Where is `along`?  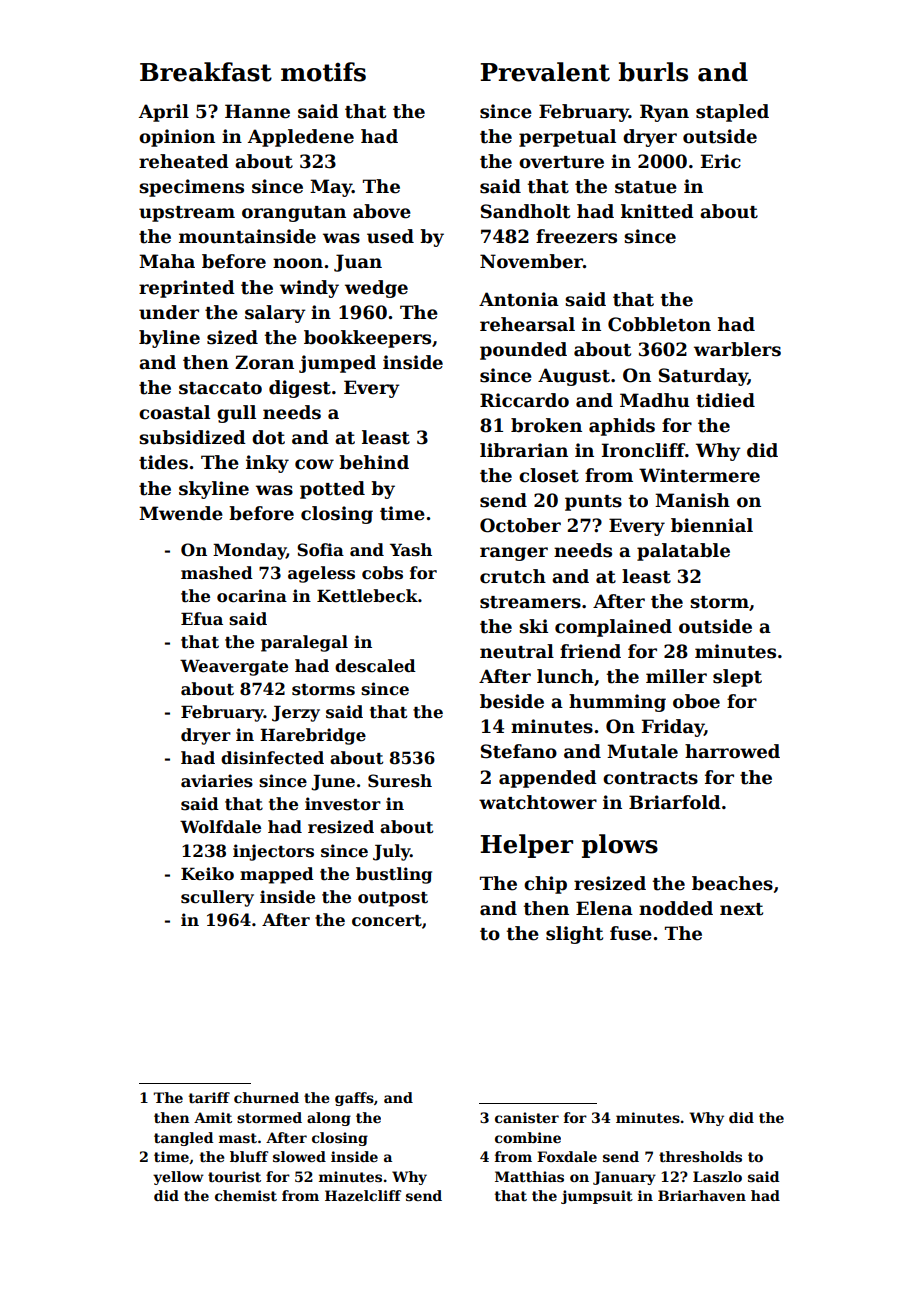 along is located at coordinates (329, 1119).
